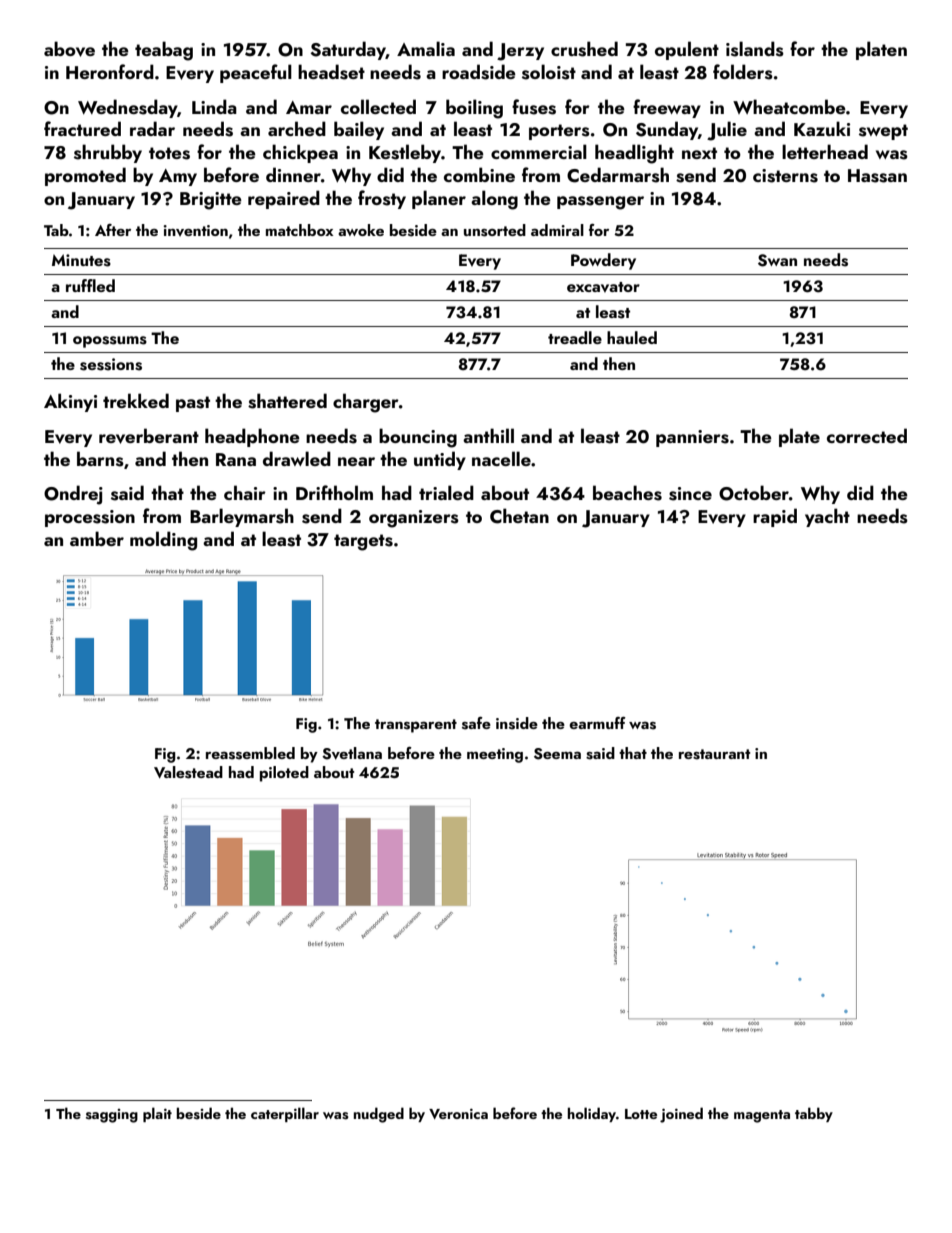  I want to click on corrected, so click(867, 435).
